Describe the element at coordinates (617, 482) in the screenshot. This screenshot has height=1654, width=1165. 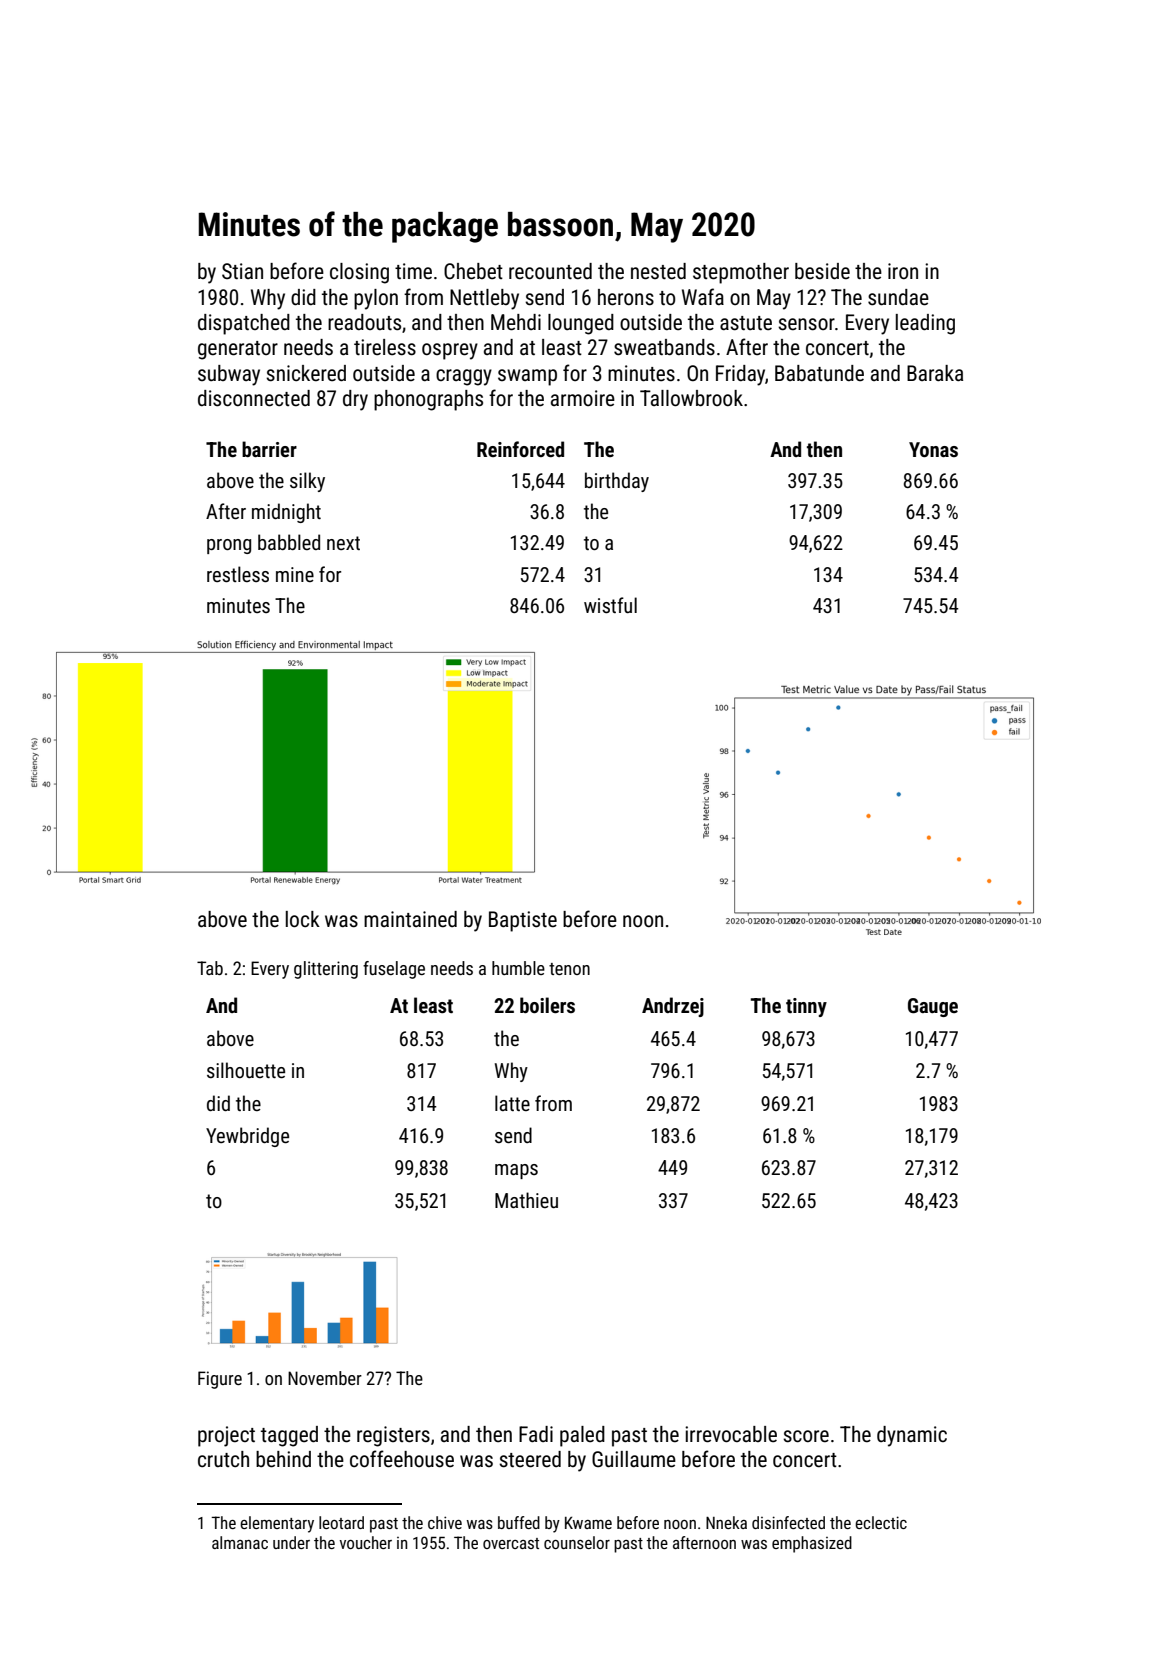
I see `birthday` at that location.
